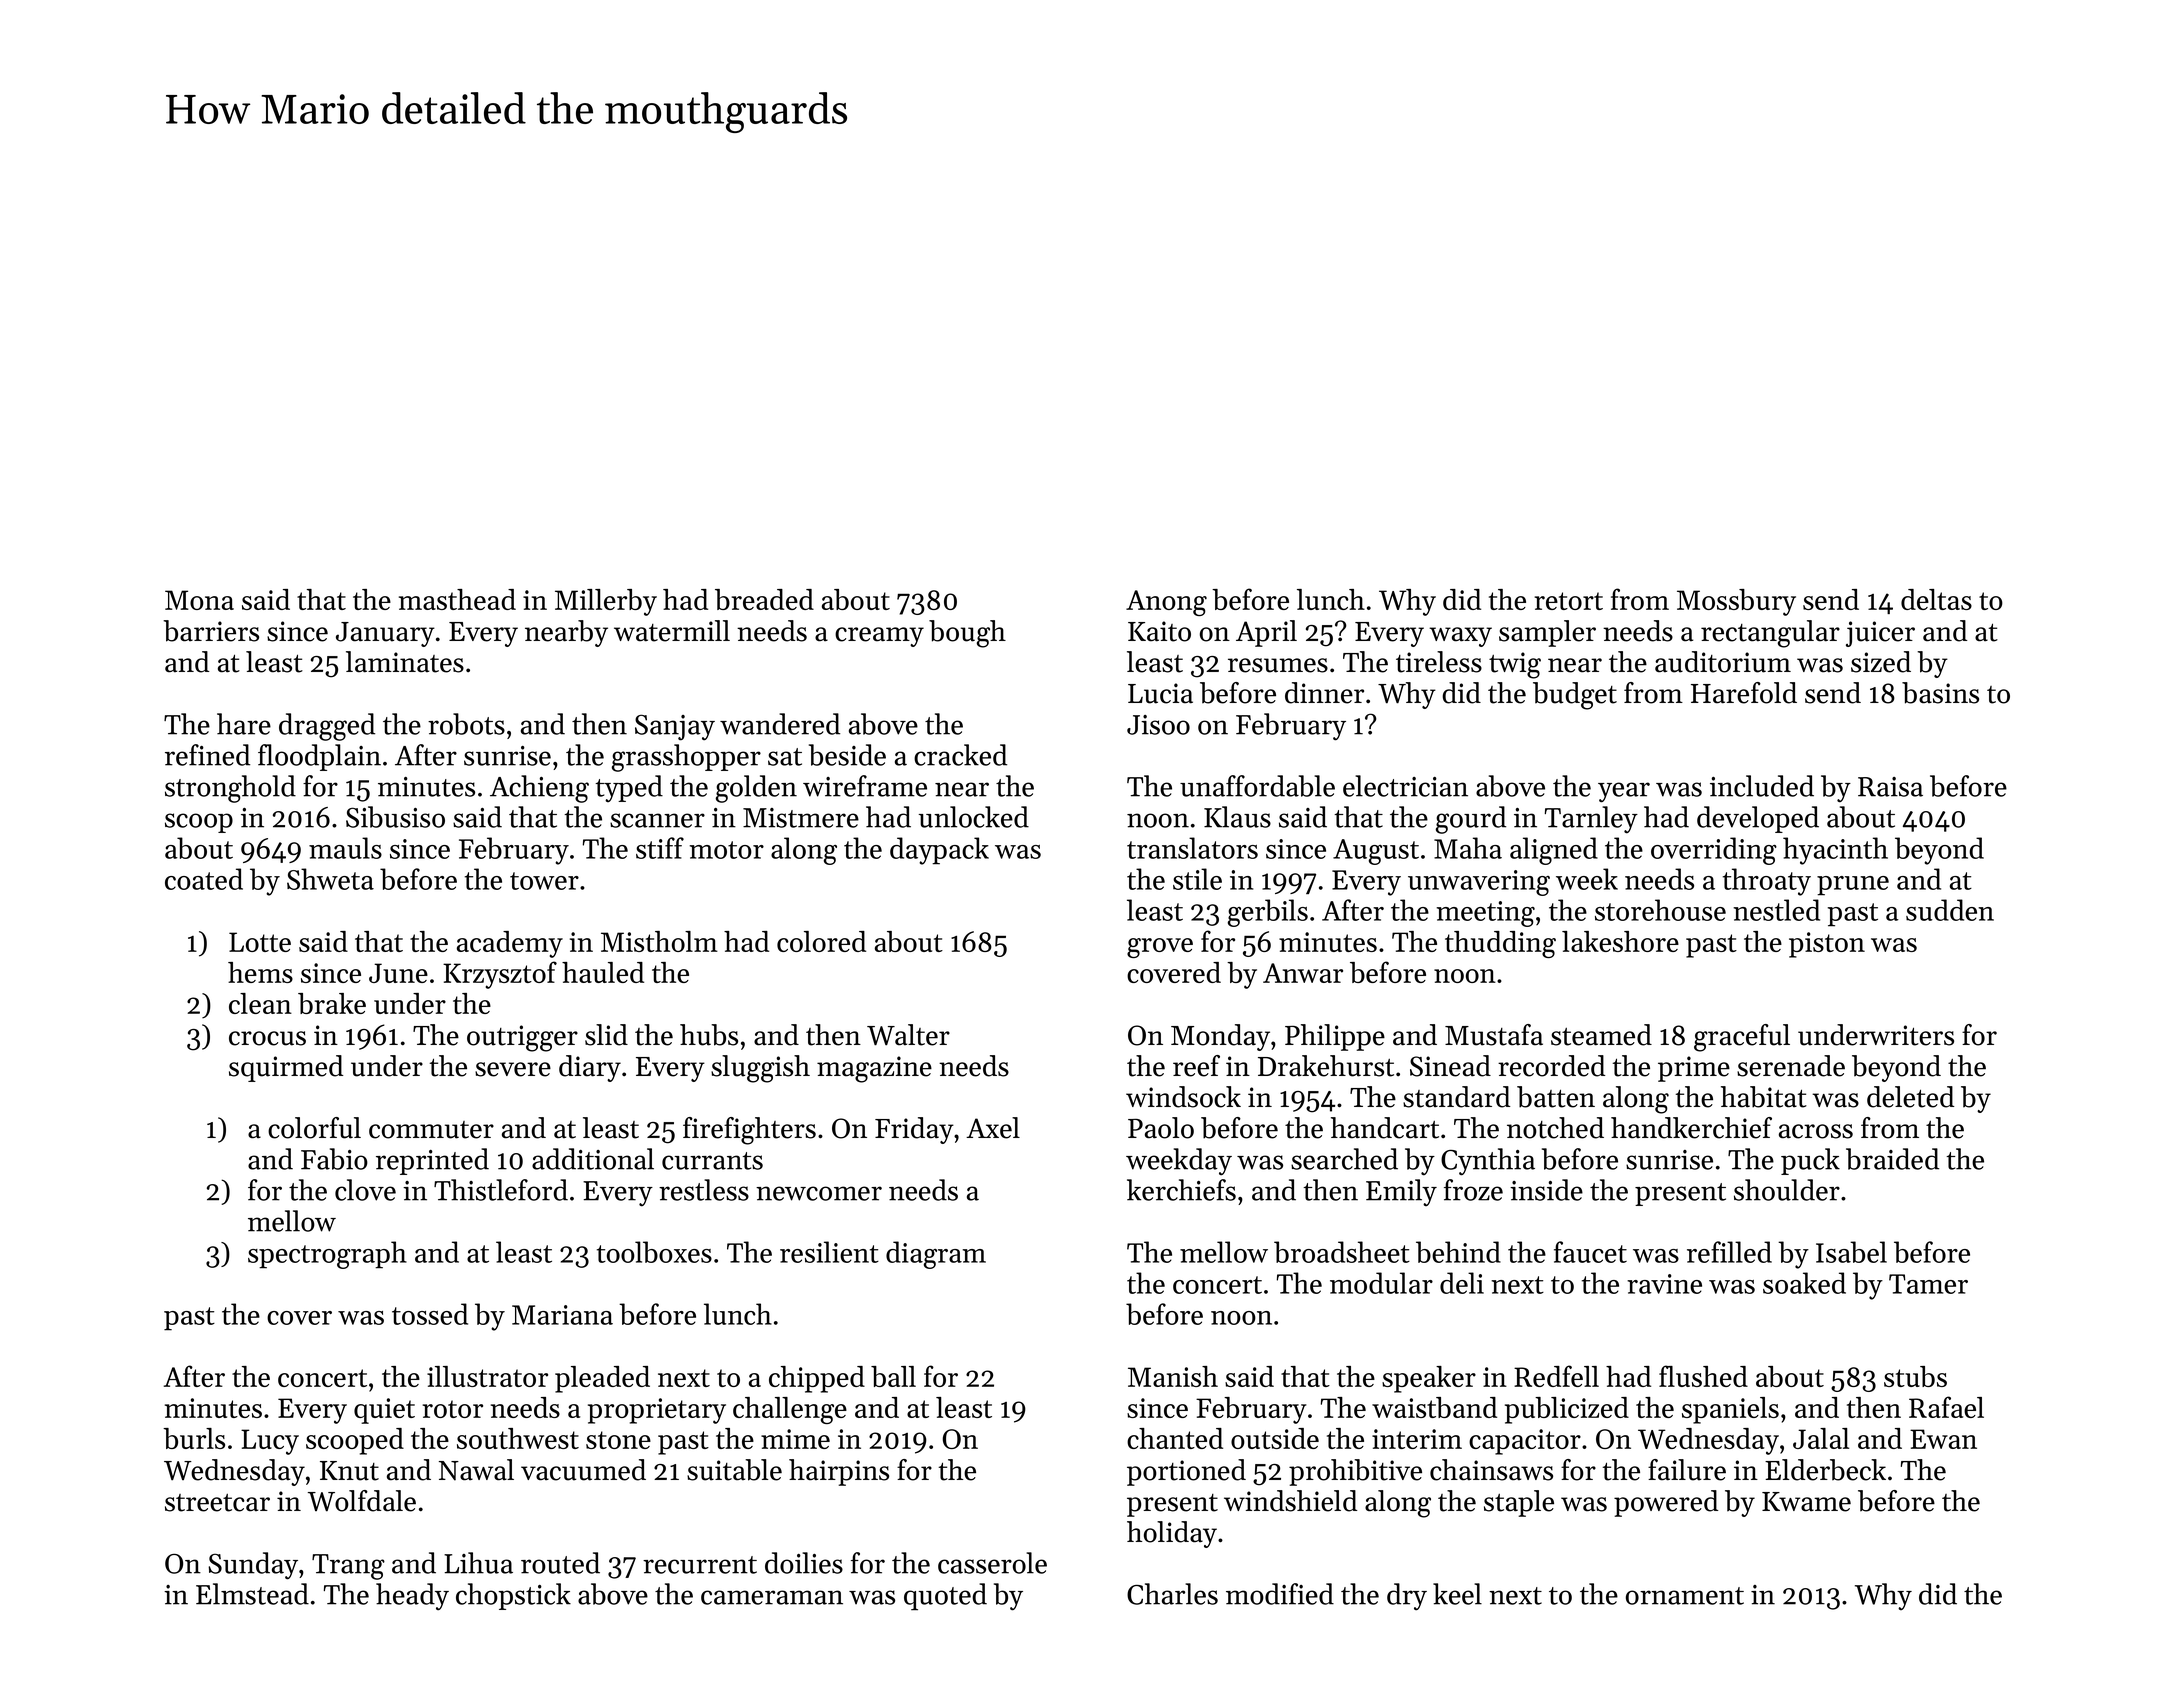 The image size is (2178, 1683). Describe the element at coordinates (457, 599) in the screenshot. I see `masthead` at that location.
